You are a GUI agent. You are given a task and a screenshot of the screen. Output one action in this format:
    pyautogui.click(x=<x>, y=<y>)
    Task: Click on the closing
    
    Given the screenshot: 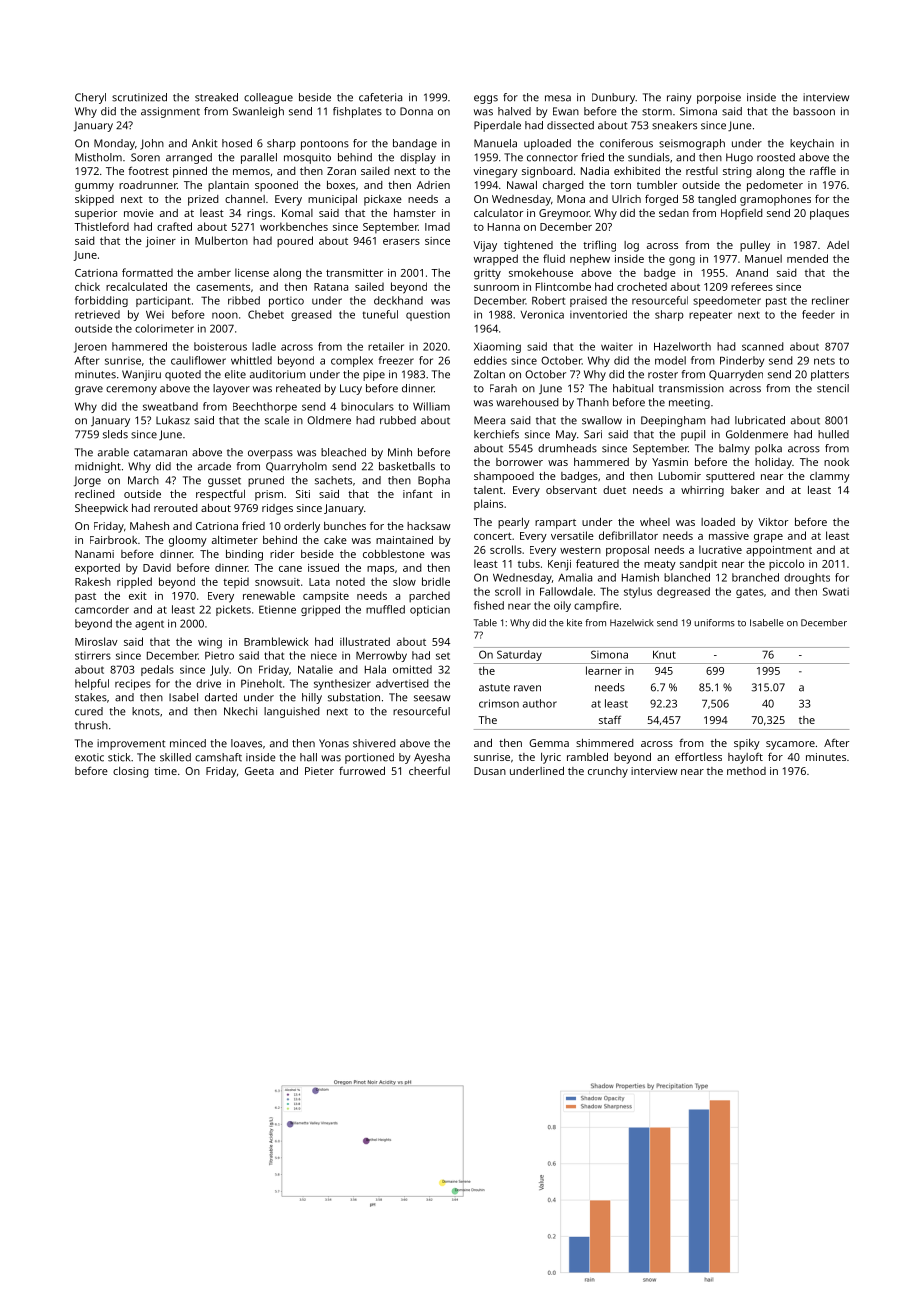 What is the action you would take?
    pyautogui.click(x=131, y=772)
